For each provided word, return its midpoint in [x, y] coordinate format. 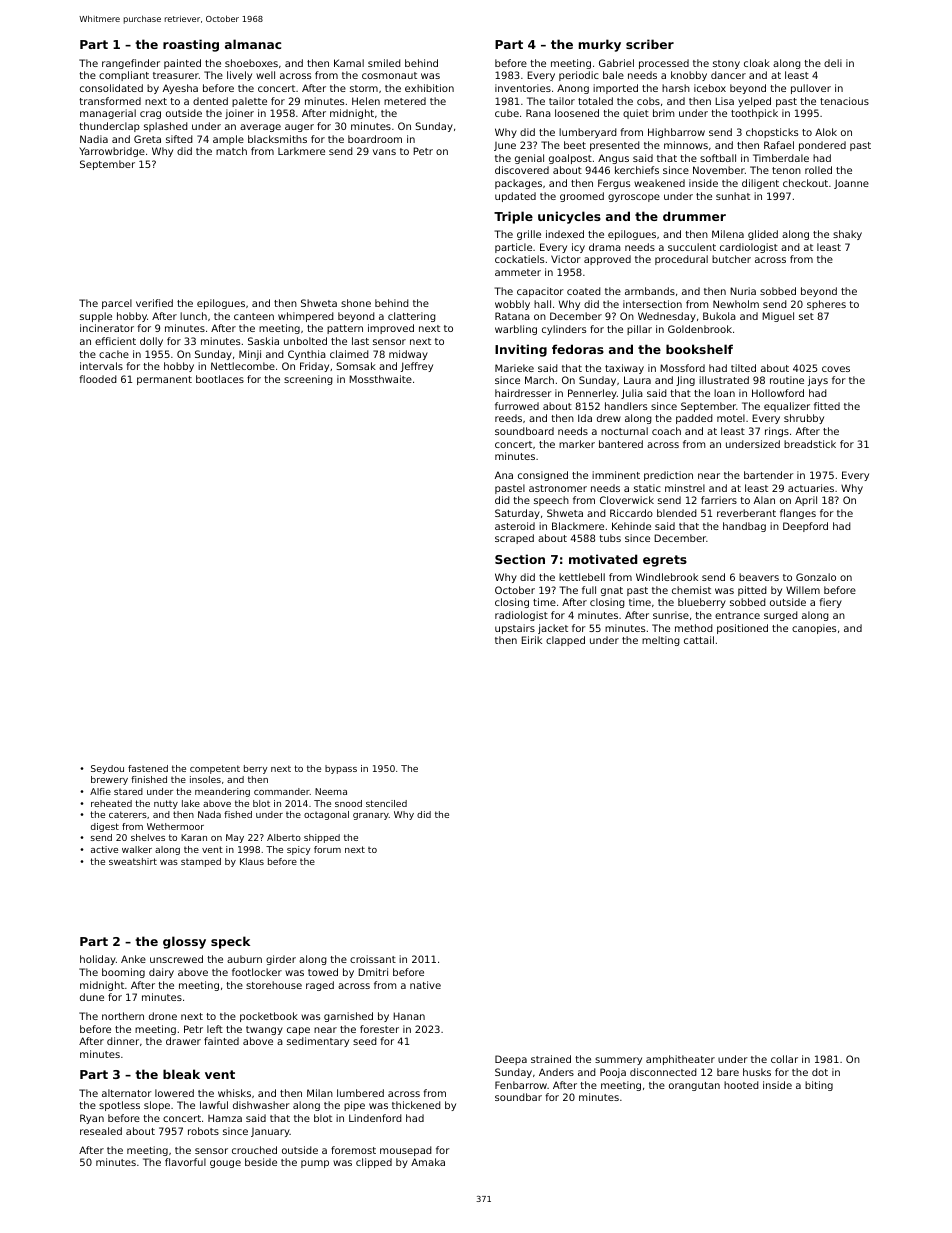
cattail [699, 640]
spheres [826, 305]
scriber [650, 44]
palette [249, 102]
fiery [830, 603]
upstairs [515, 629]
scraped [514, 539]
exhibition [429, 88]
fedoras [578, 349]
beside [261, 1162]
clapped [565, 641]
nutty [166, 804]
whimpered [306, 317]
